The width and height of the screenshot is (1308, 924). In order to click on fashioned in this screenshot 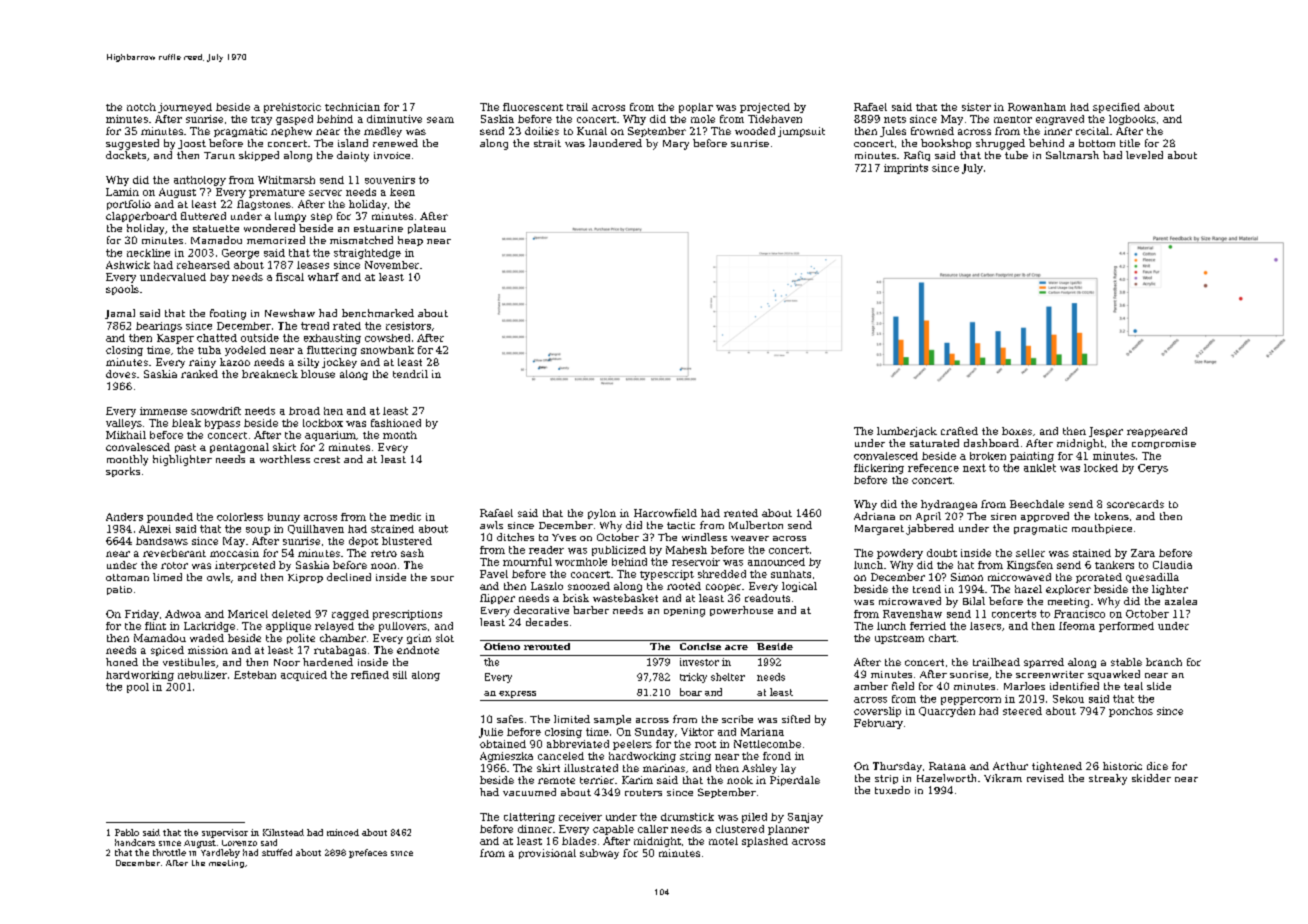, I will do `click(396, 423)`.
